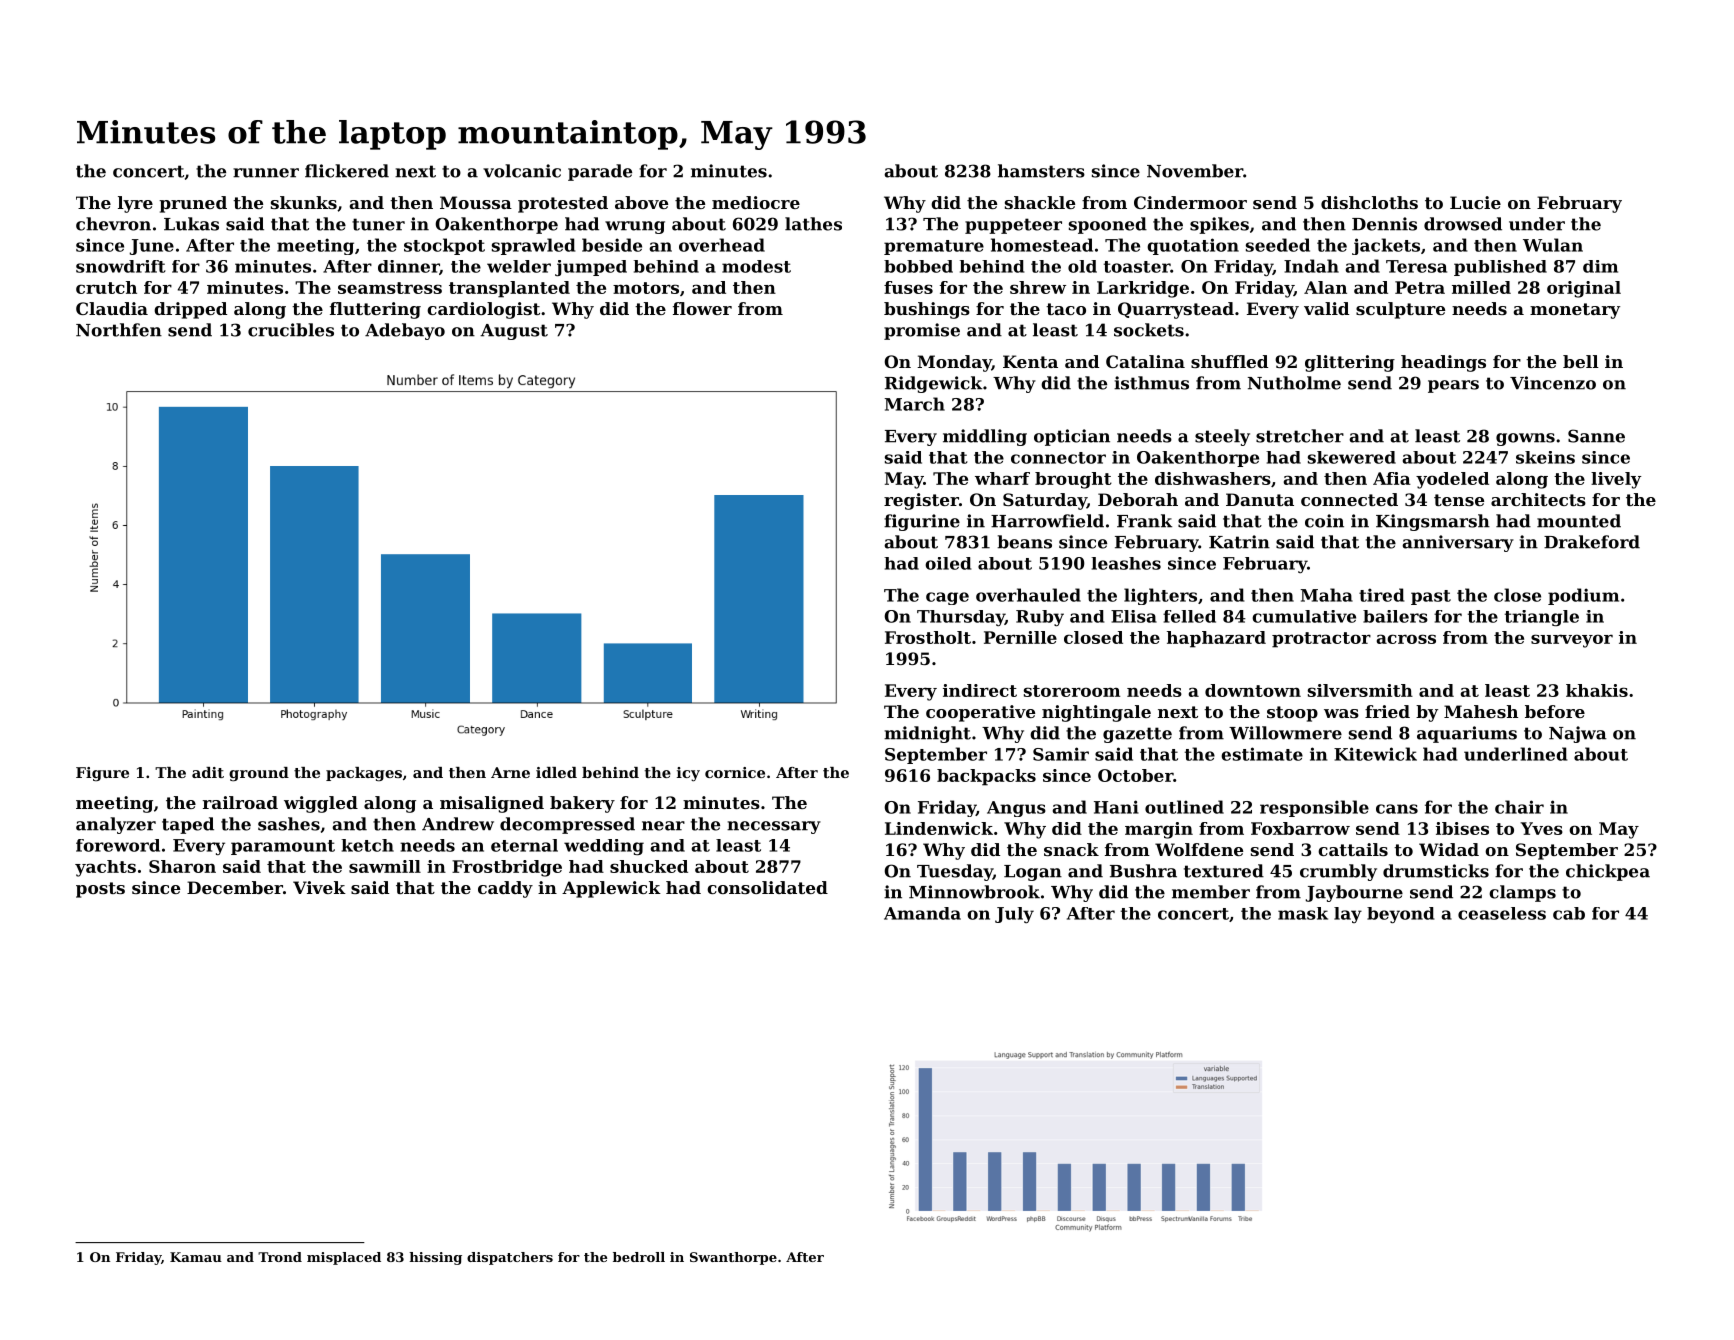  What do you see at coordinates (1137, 267) in the image?
I see `toaster` at bounding box center [1137, 267].
